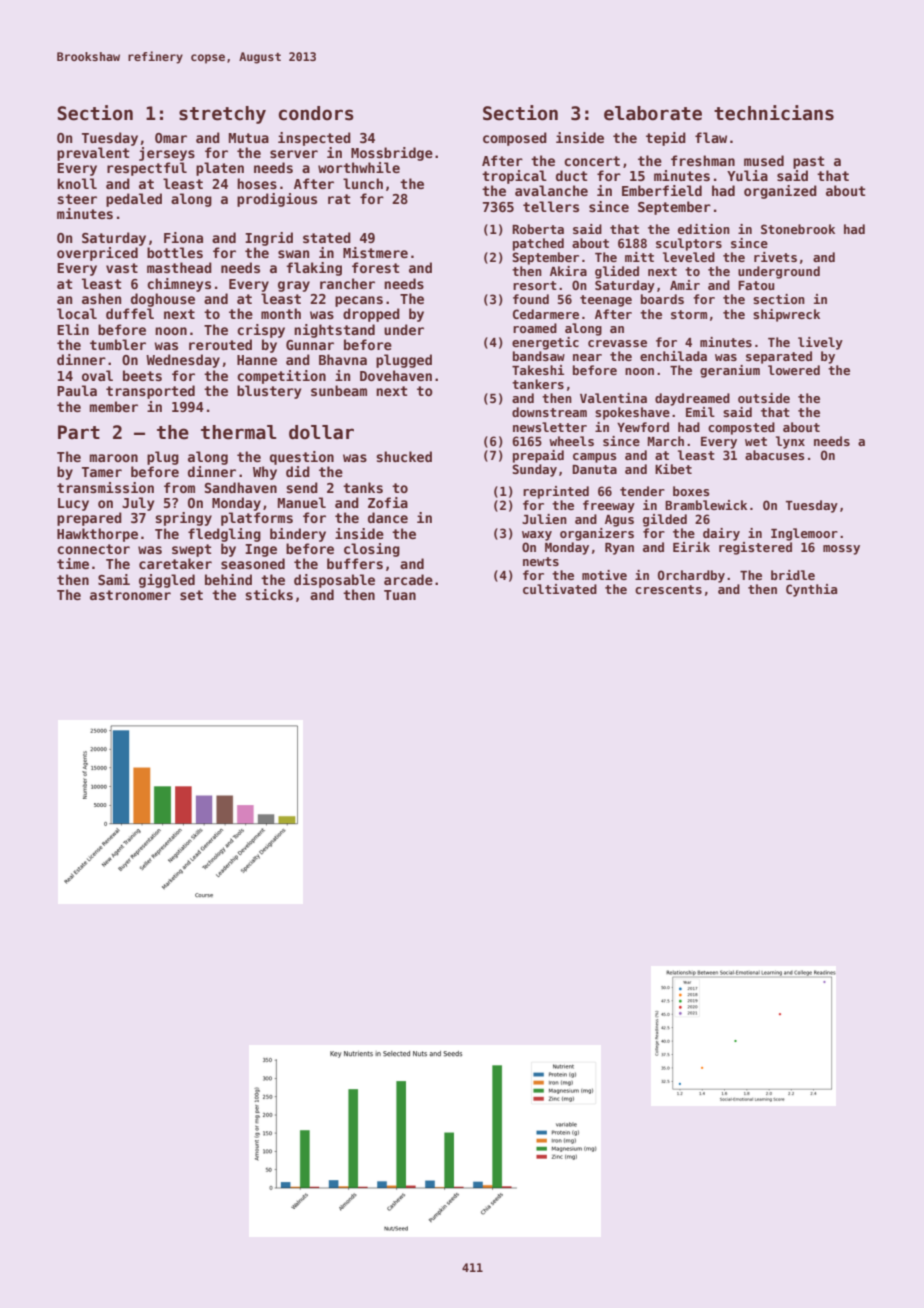 Image resolution: width=924 pixels, height=1308 pixels. I want to click on stretchy, so click(222, 115).
